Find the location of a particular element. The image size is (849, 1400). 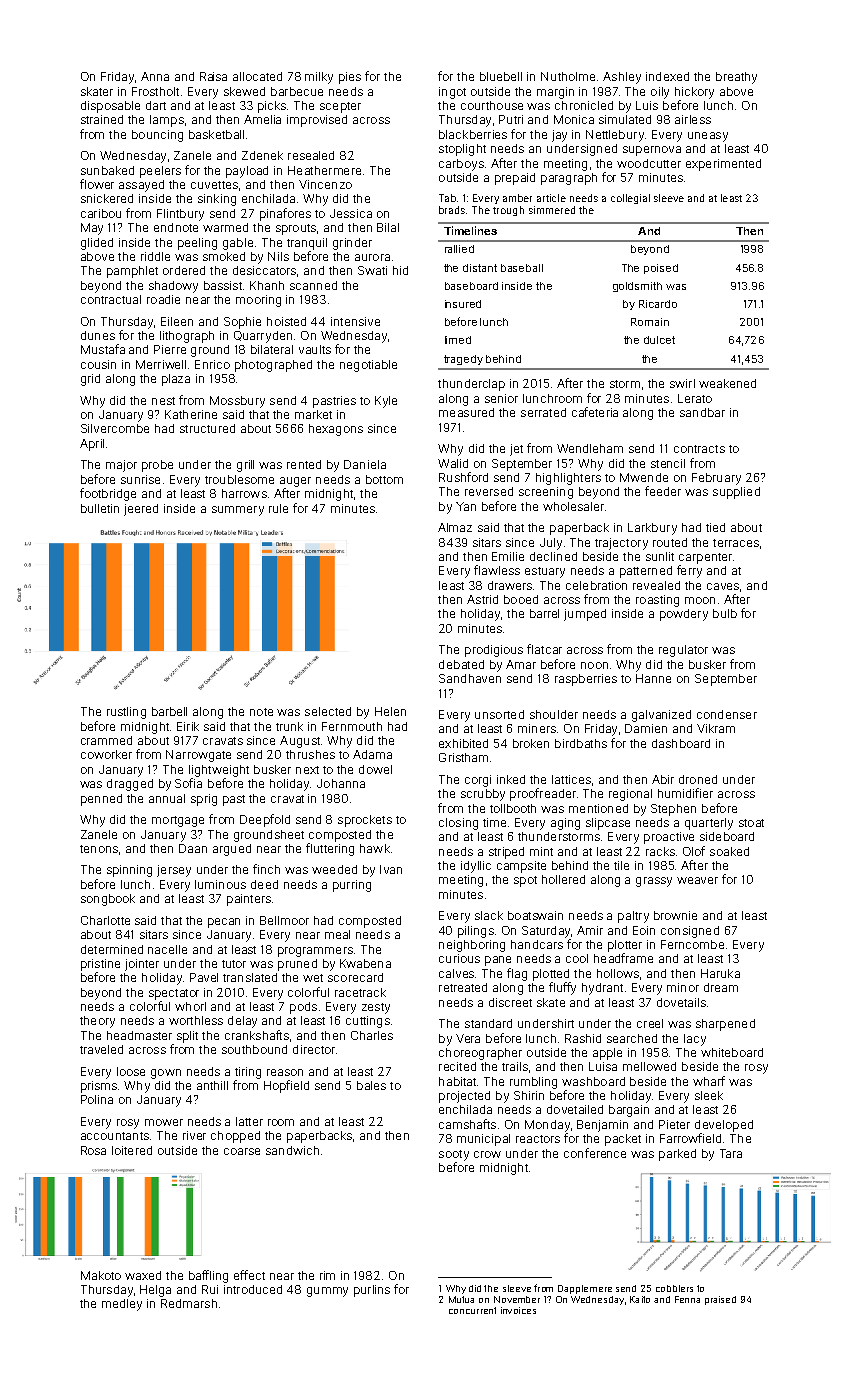

rule is located at coordinates (278, 508).
